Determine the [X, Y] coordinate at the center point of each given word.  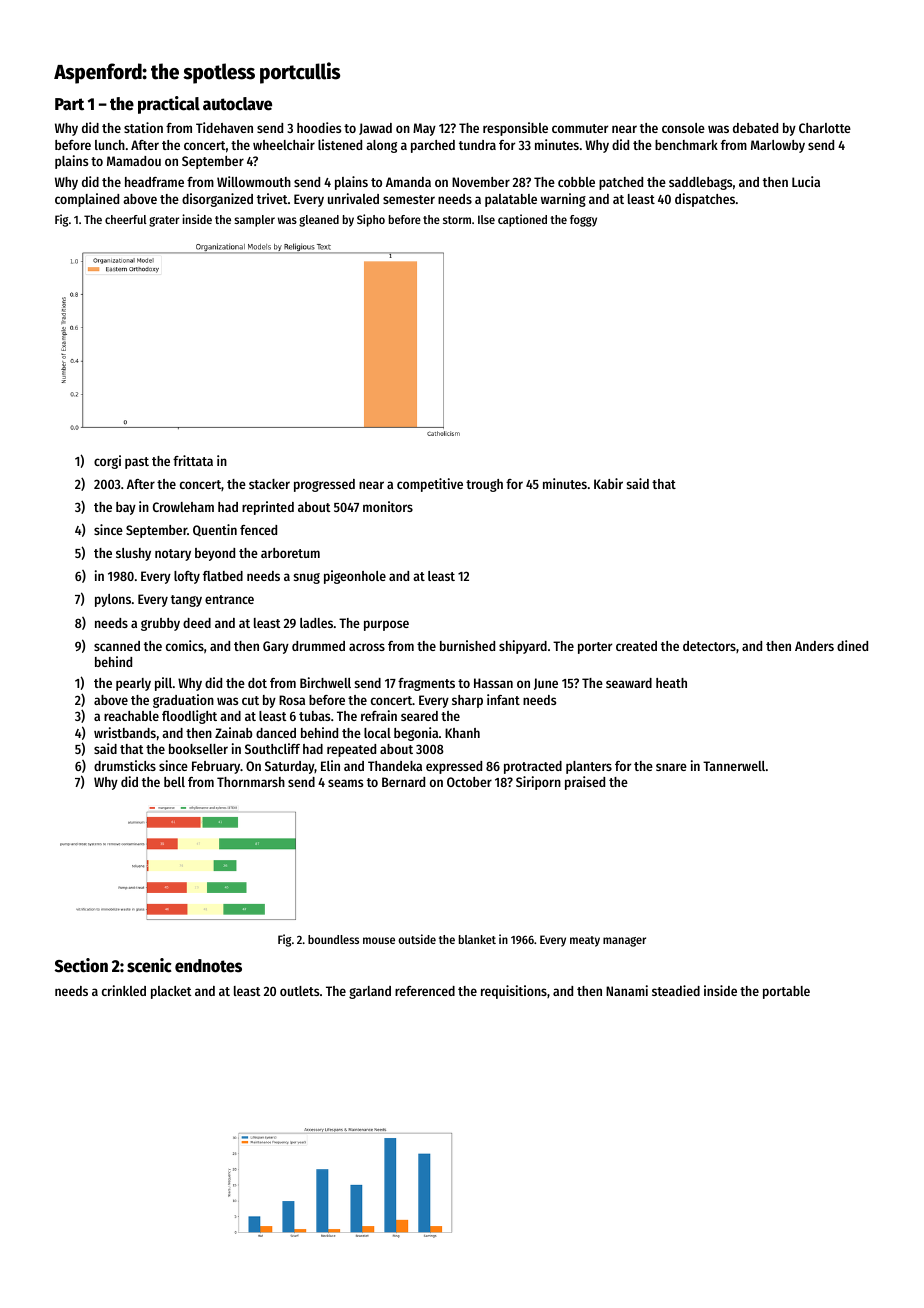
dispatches [705, 200]
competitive [430, 485]
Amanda [408, 182]
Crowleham [183, 507]
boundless [333, 939]
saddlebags [700, 183]
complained [87, 200]
